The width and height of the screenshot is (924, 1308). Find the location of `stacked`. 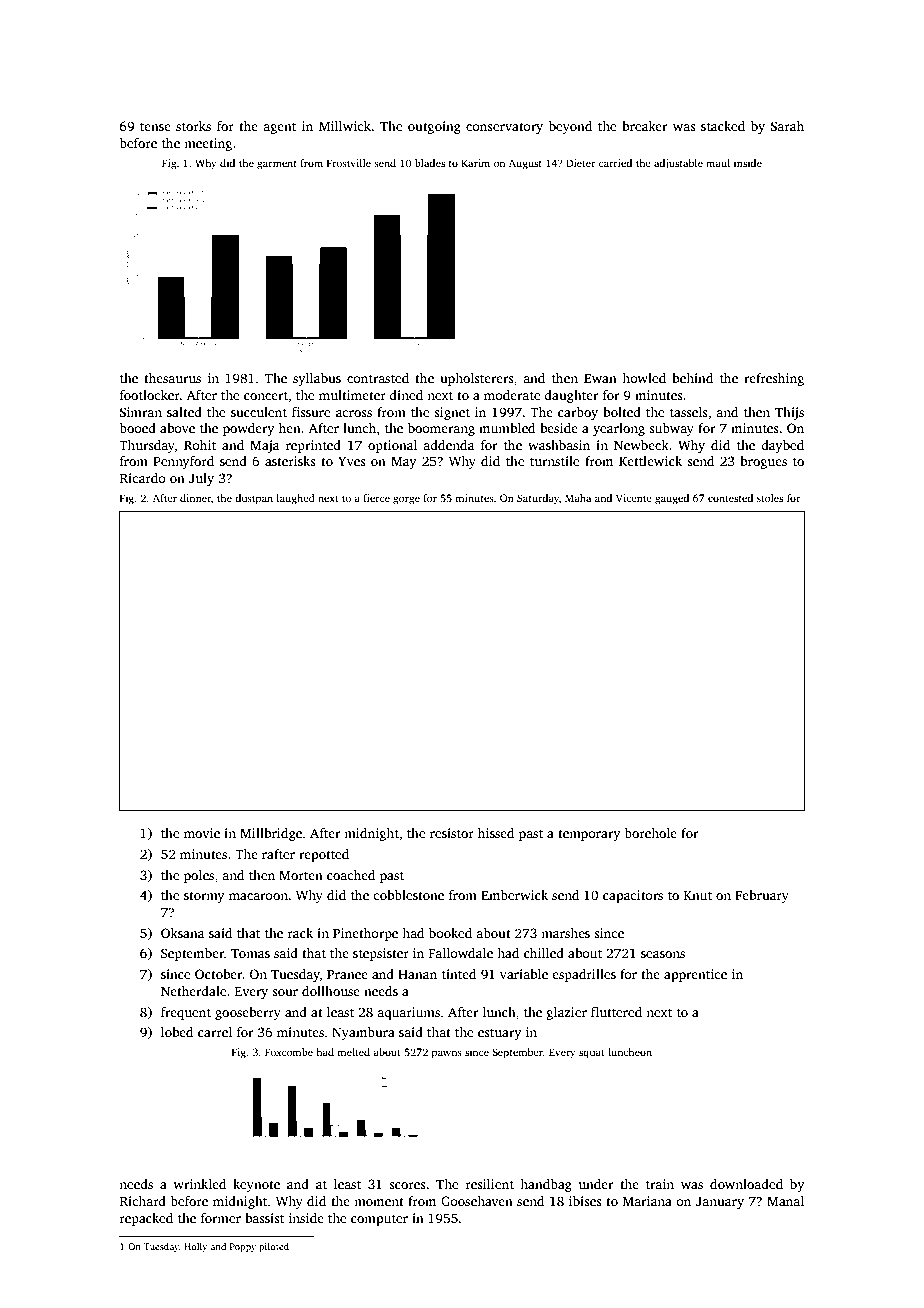

stacked is located at coordinates (723, 126).
